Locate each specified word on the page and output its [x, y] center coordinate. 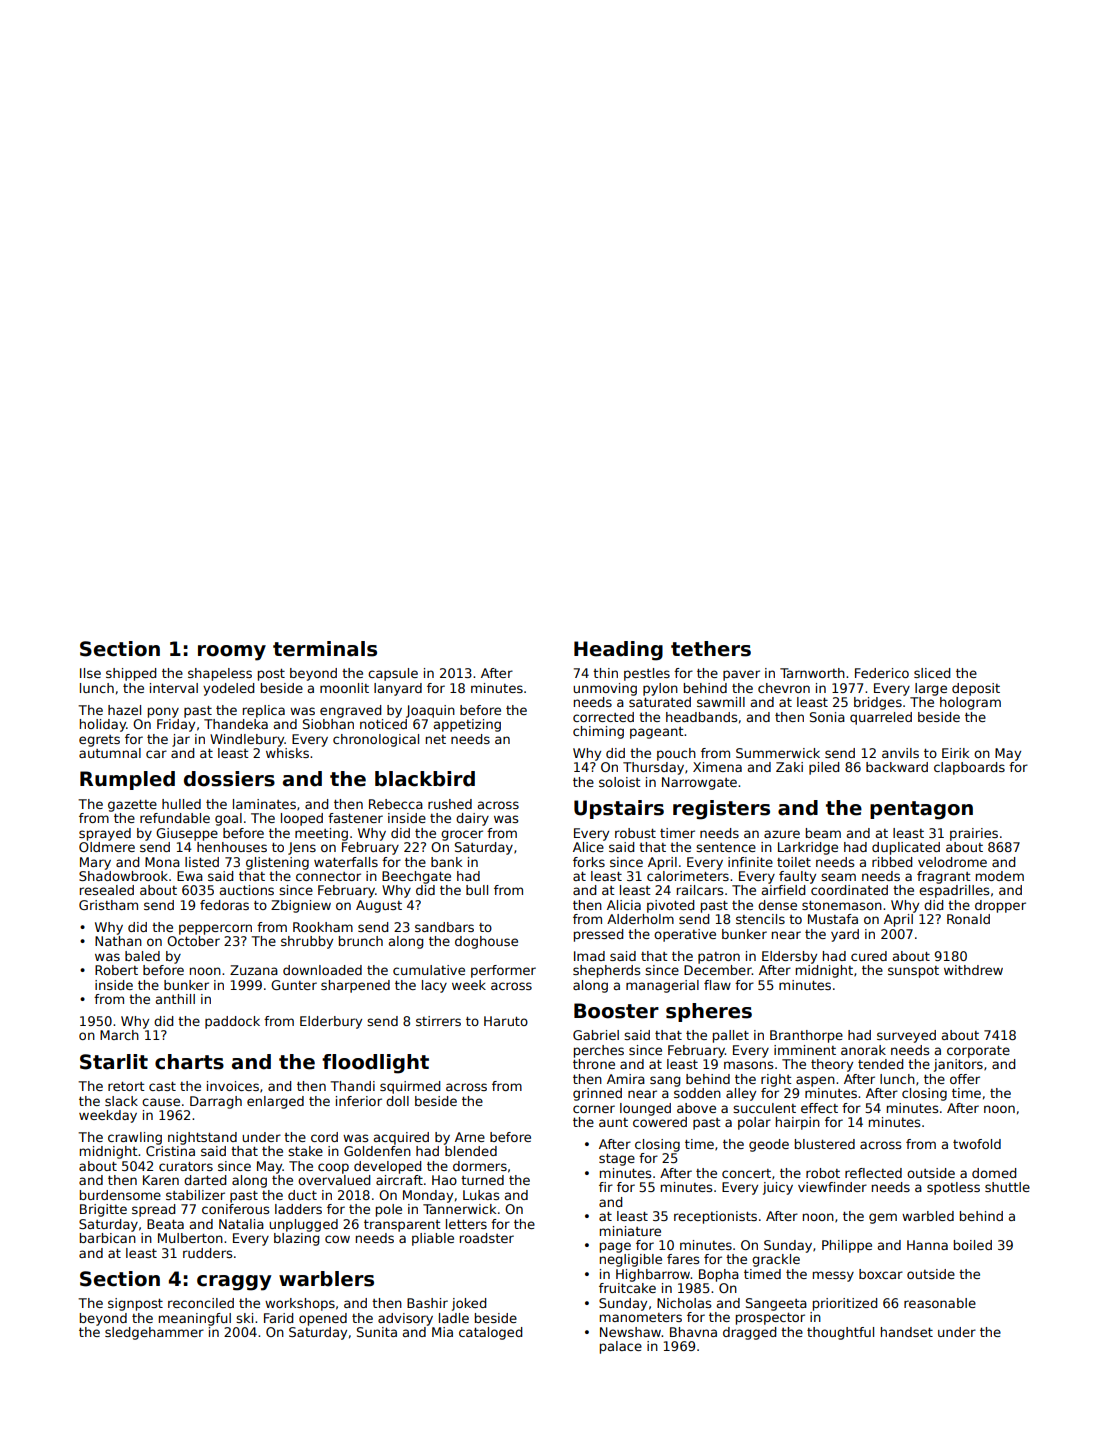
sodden [697, 1093]
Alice [588, 847]
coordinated [849, 890]
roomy [232, 653]
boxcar [881, 1274]
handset [907, 1332]
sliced [932, 673]
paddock [232, 1022]
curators [186, 1166]
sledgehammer [154, 1333]
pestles [647, 674]
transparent [402, 1226]
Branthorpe [806, 1036]
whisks [287, 753]
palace [621, 1347]
